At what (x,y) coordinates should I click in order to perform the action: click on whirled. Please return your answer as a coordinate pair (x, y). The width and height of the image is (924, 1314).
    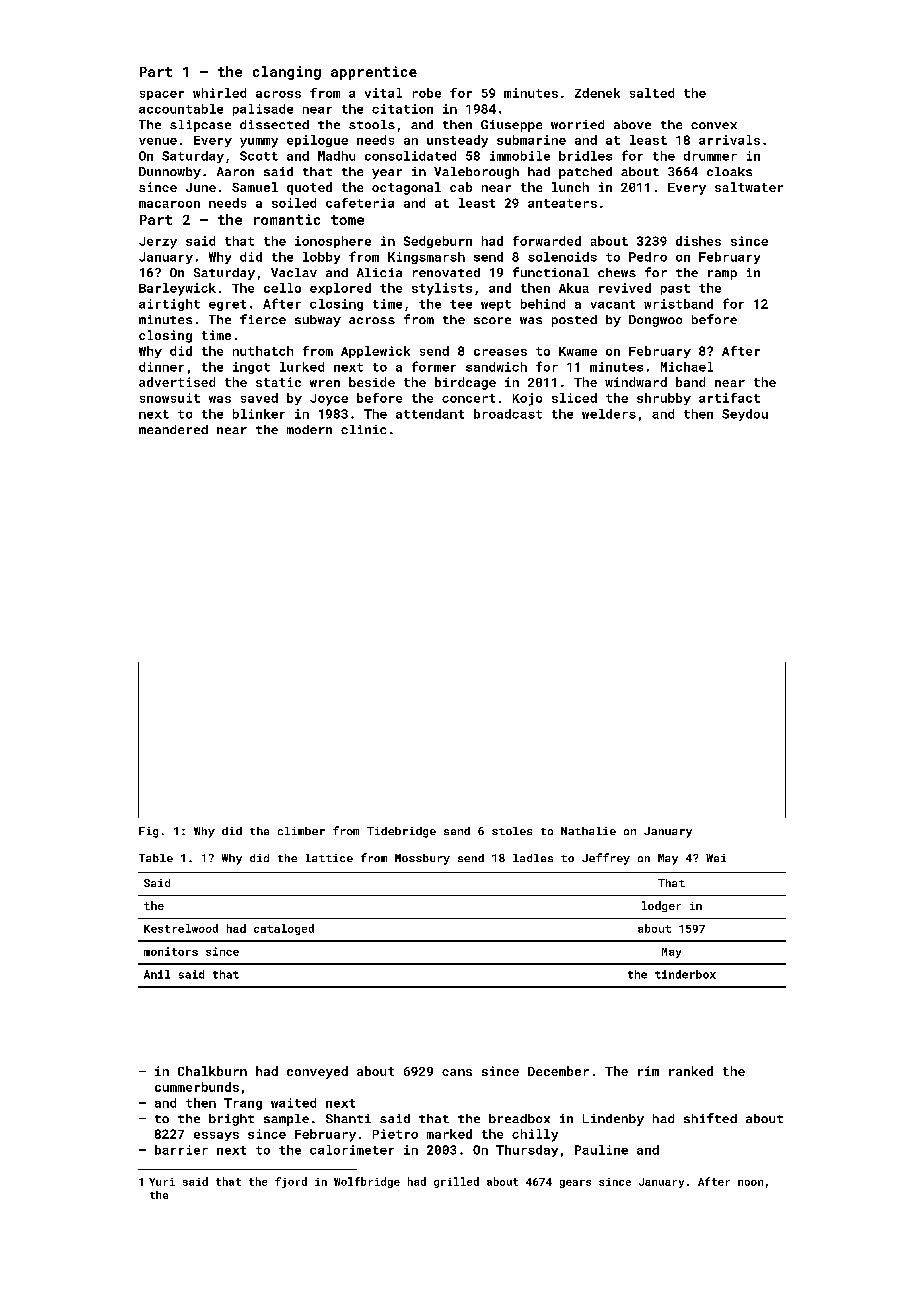
    Looking at the image, I should click on (219, 93).
